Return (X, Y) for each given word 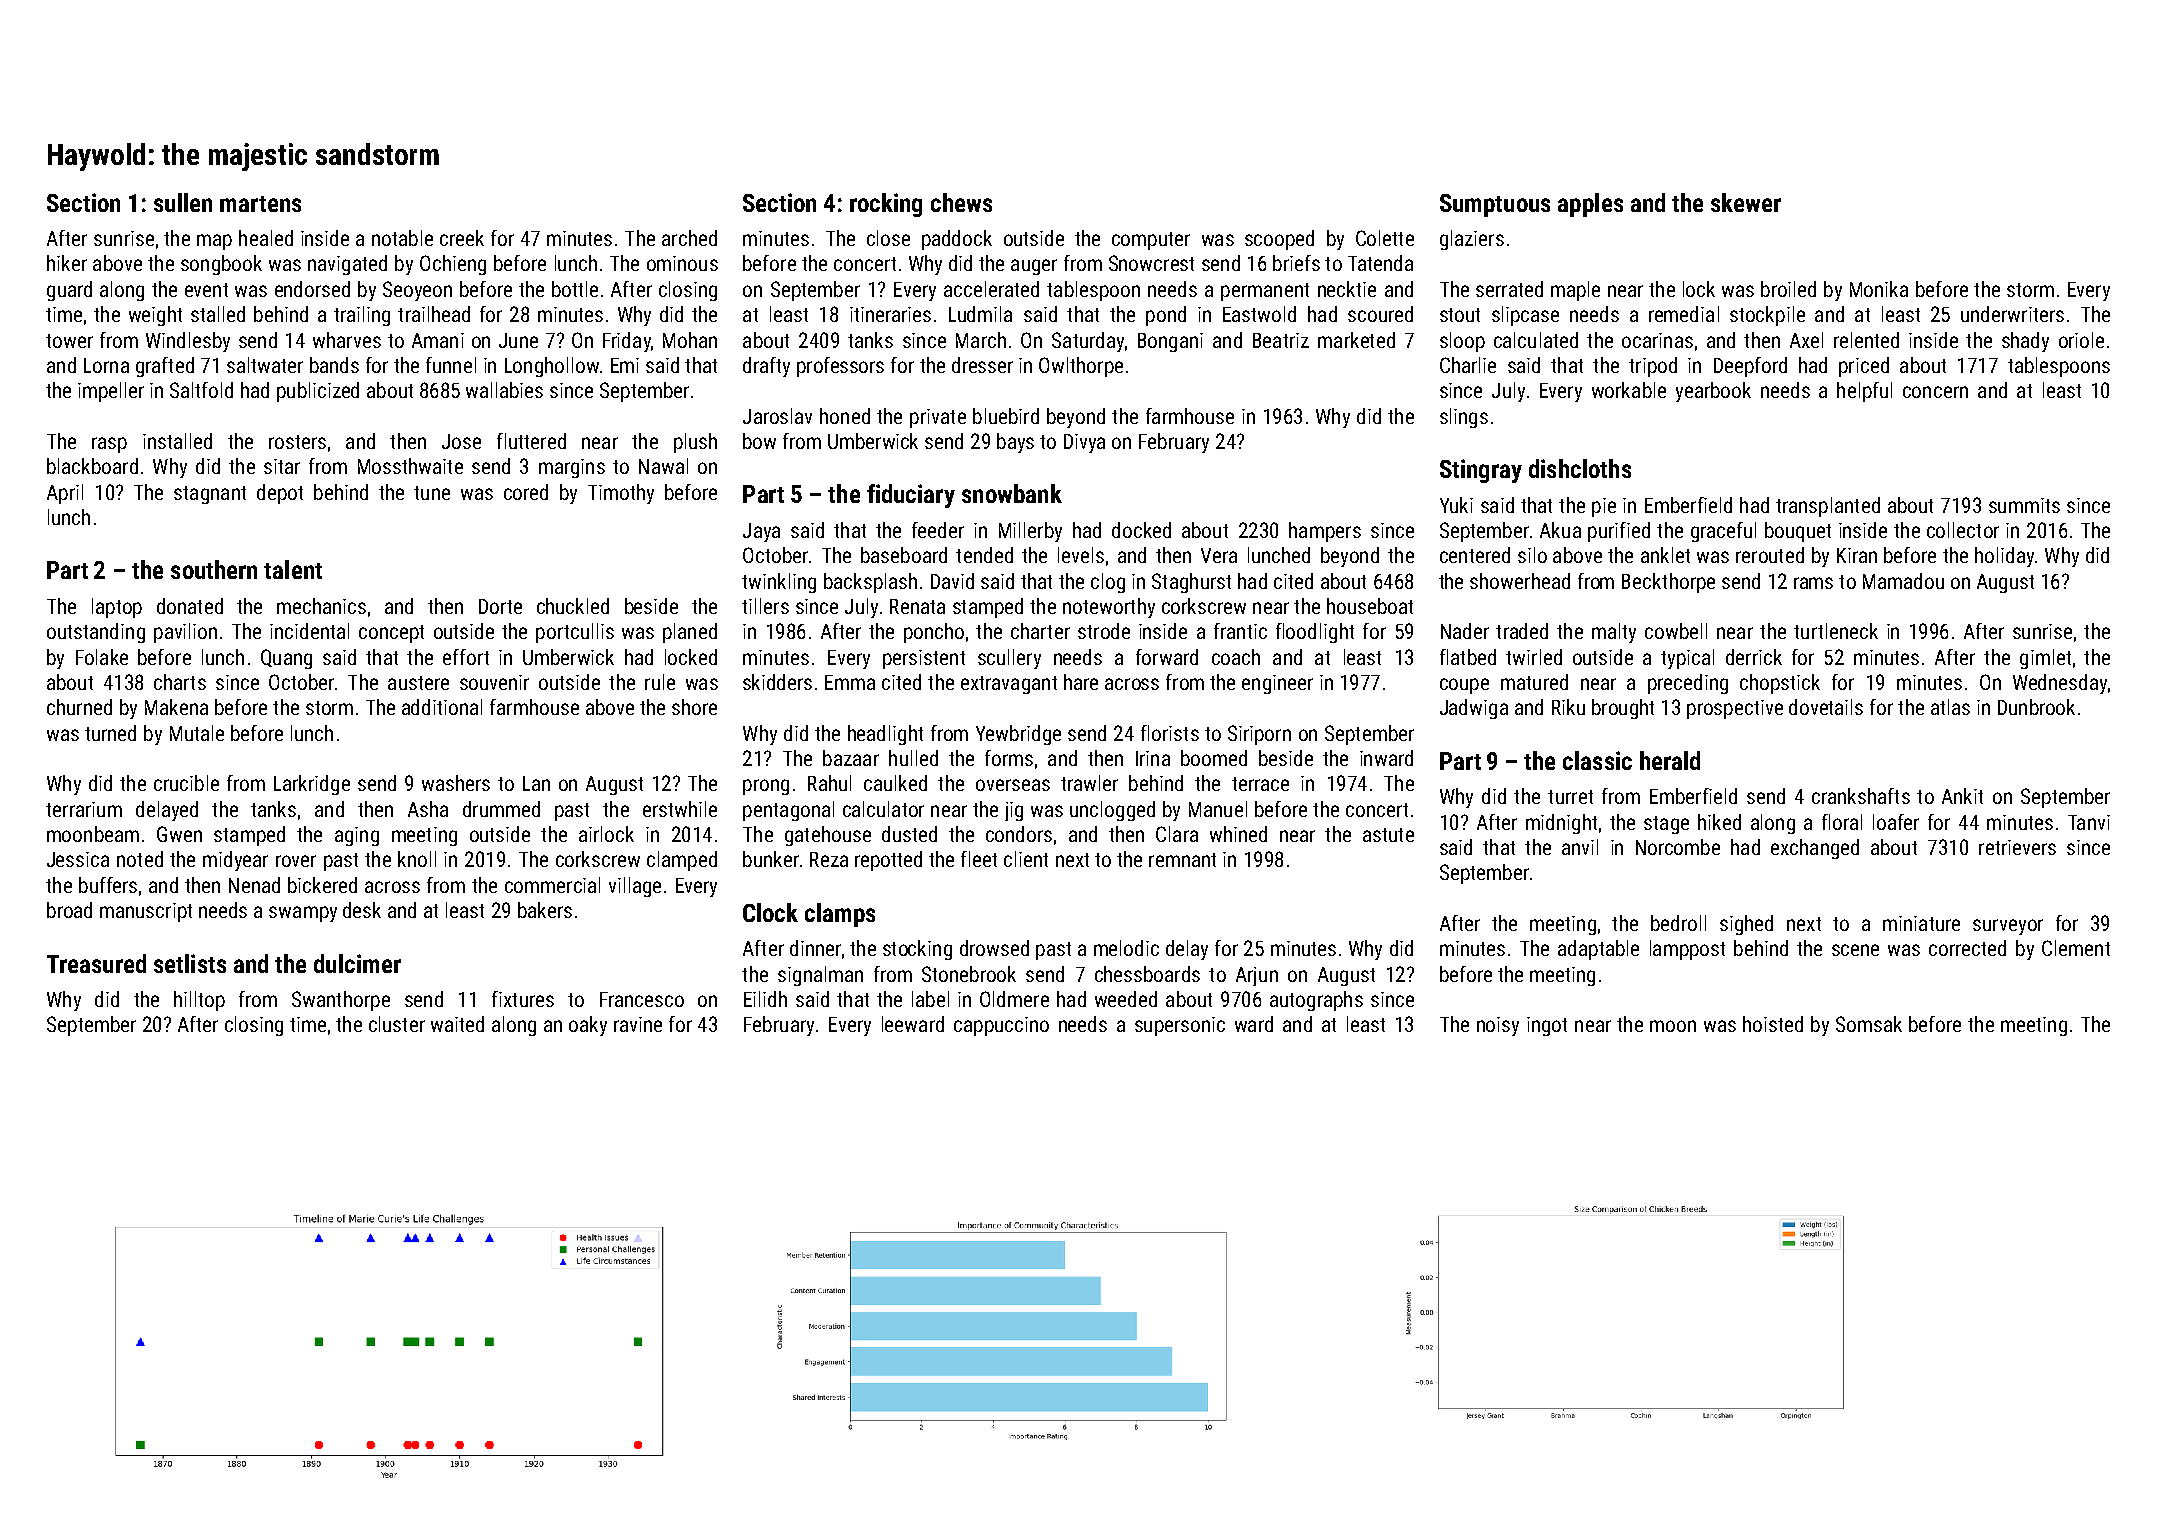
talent (293, 569)
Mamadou (1903, 581)
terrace (1260, 784)
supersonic (1180, 1026)
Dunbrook (2036, 707)
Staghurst (1191, 583)
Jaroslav (777, 416)
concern (1935, 392)
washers (456, 783)
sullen (183, 202)
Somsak (1869, 1024)
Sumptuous (1495, 205)
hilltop (199, 1001)
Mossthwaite (410, 466)
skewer (1746, 202)
